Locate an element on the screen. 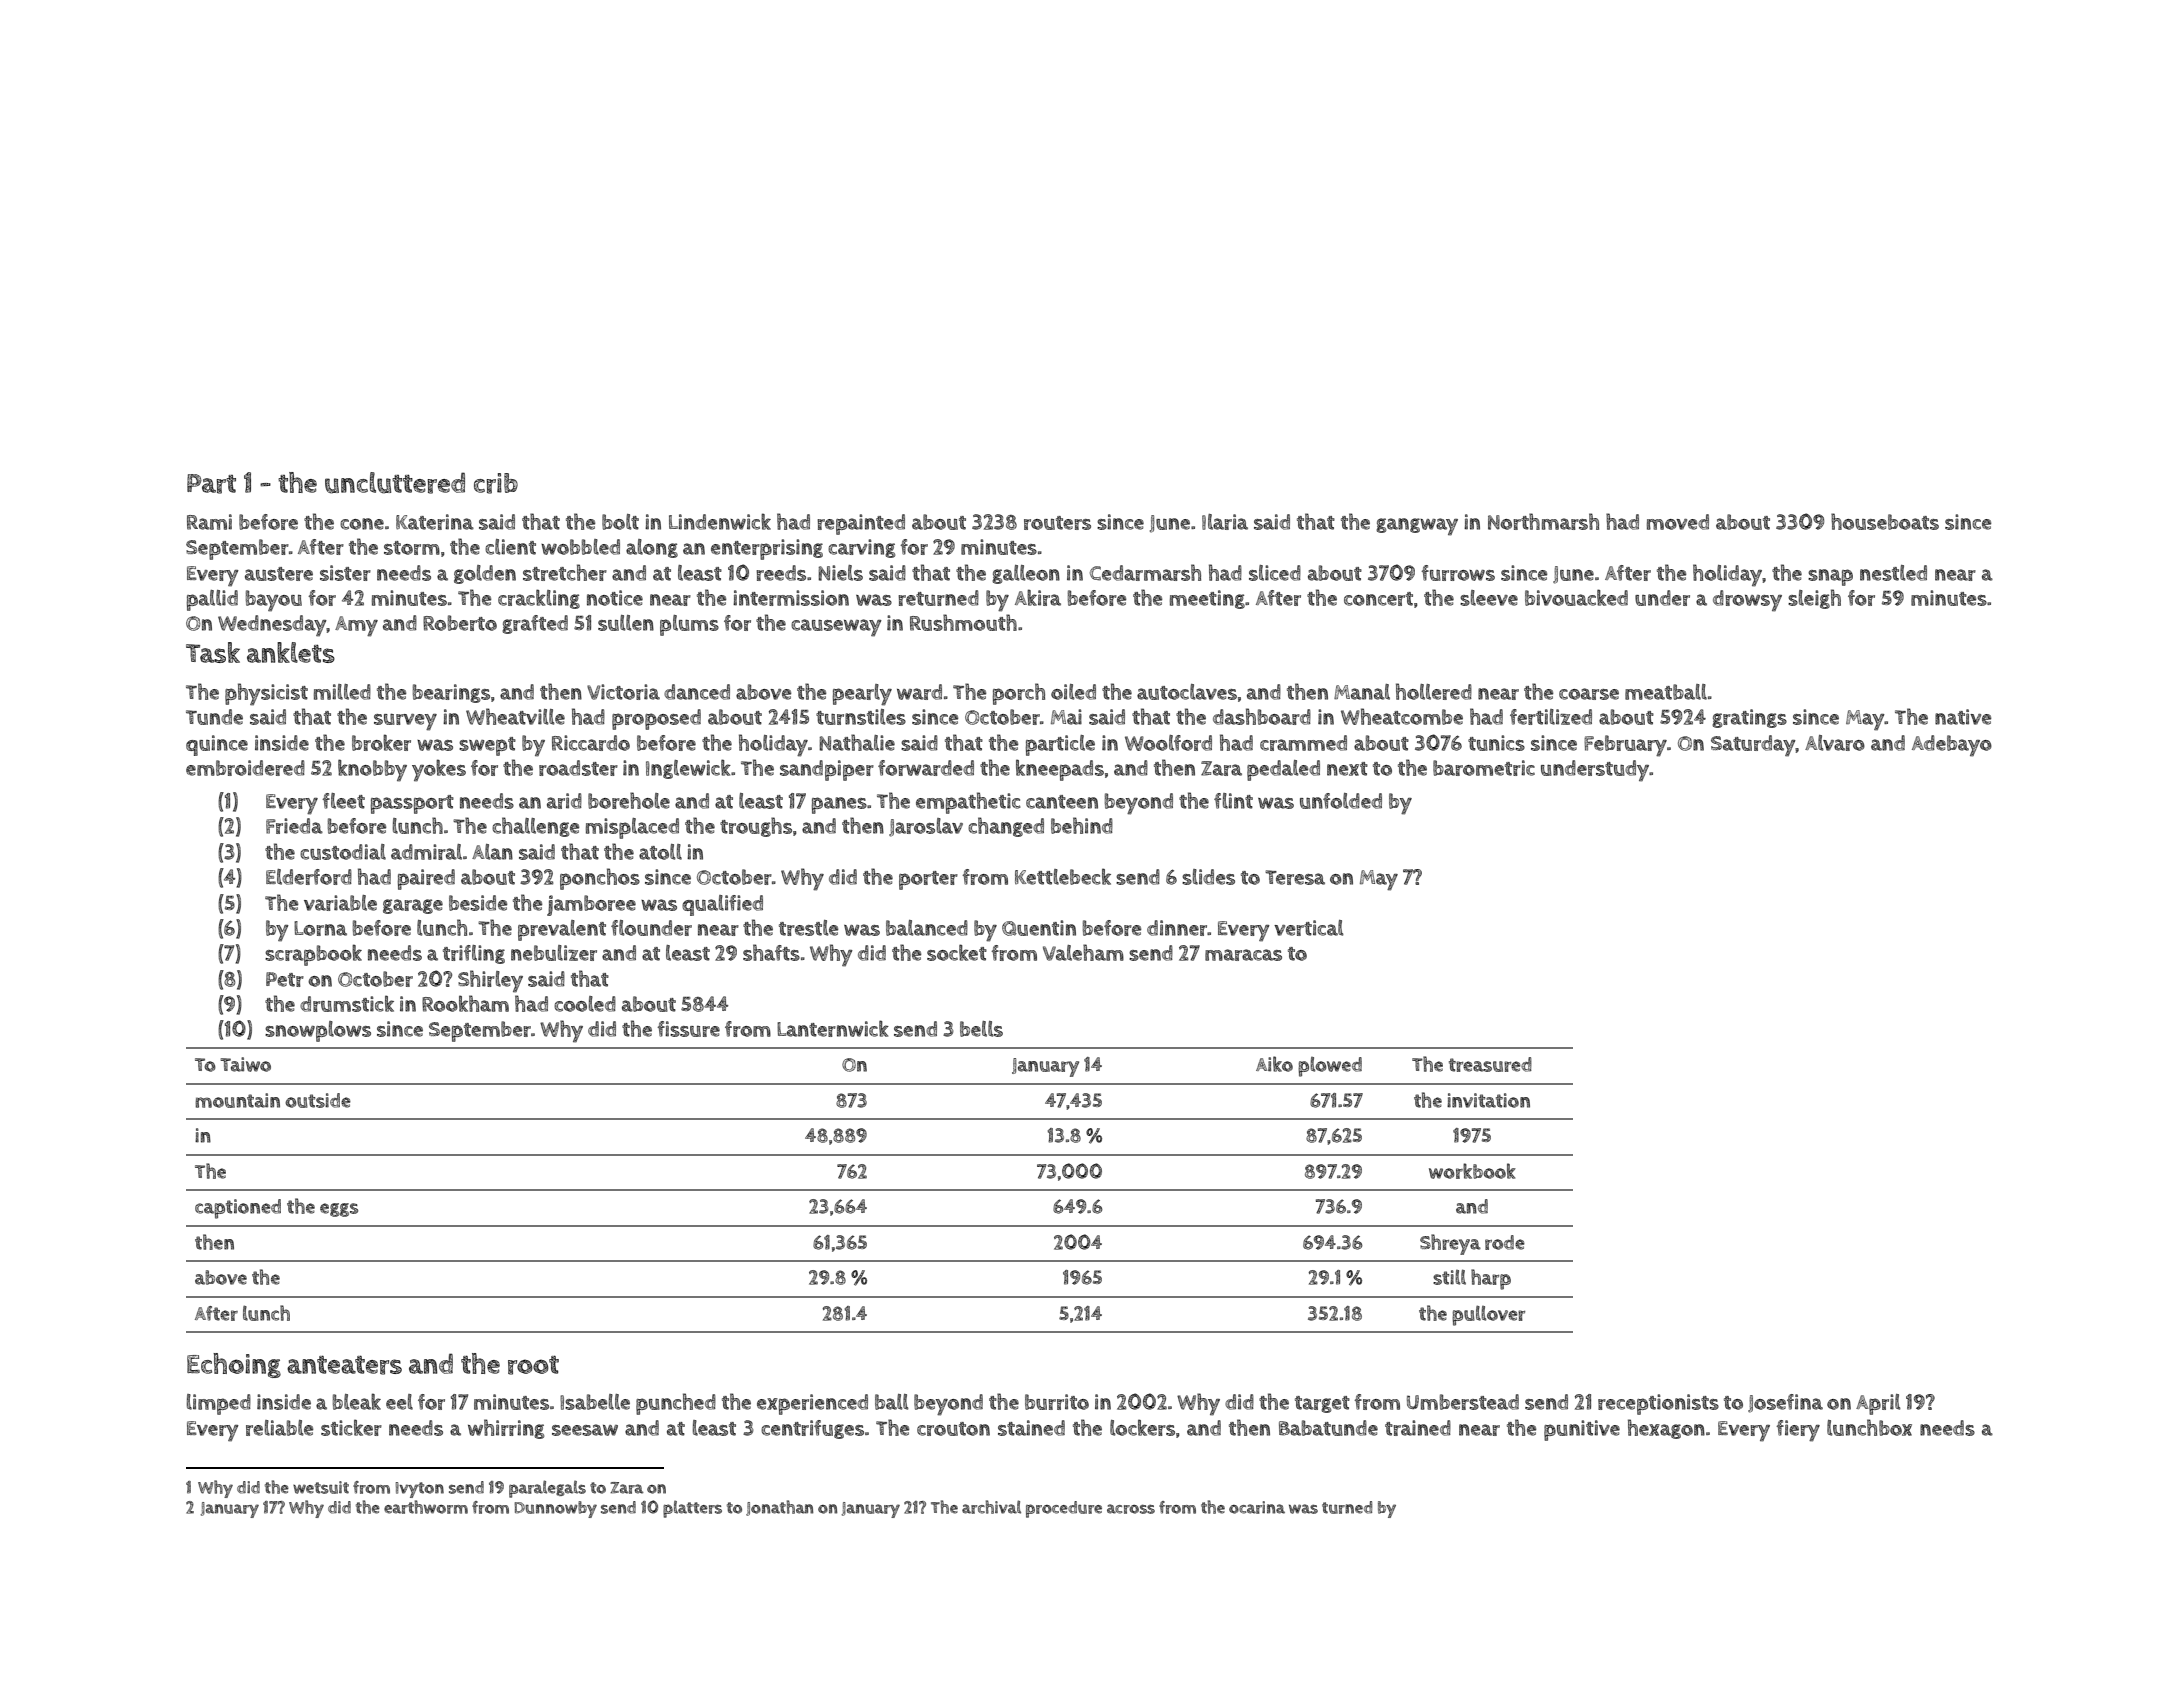 The height and width of the screenshot is (1683, 2178). April is located at coordinates (1878, 1404).
